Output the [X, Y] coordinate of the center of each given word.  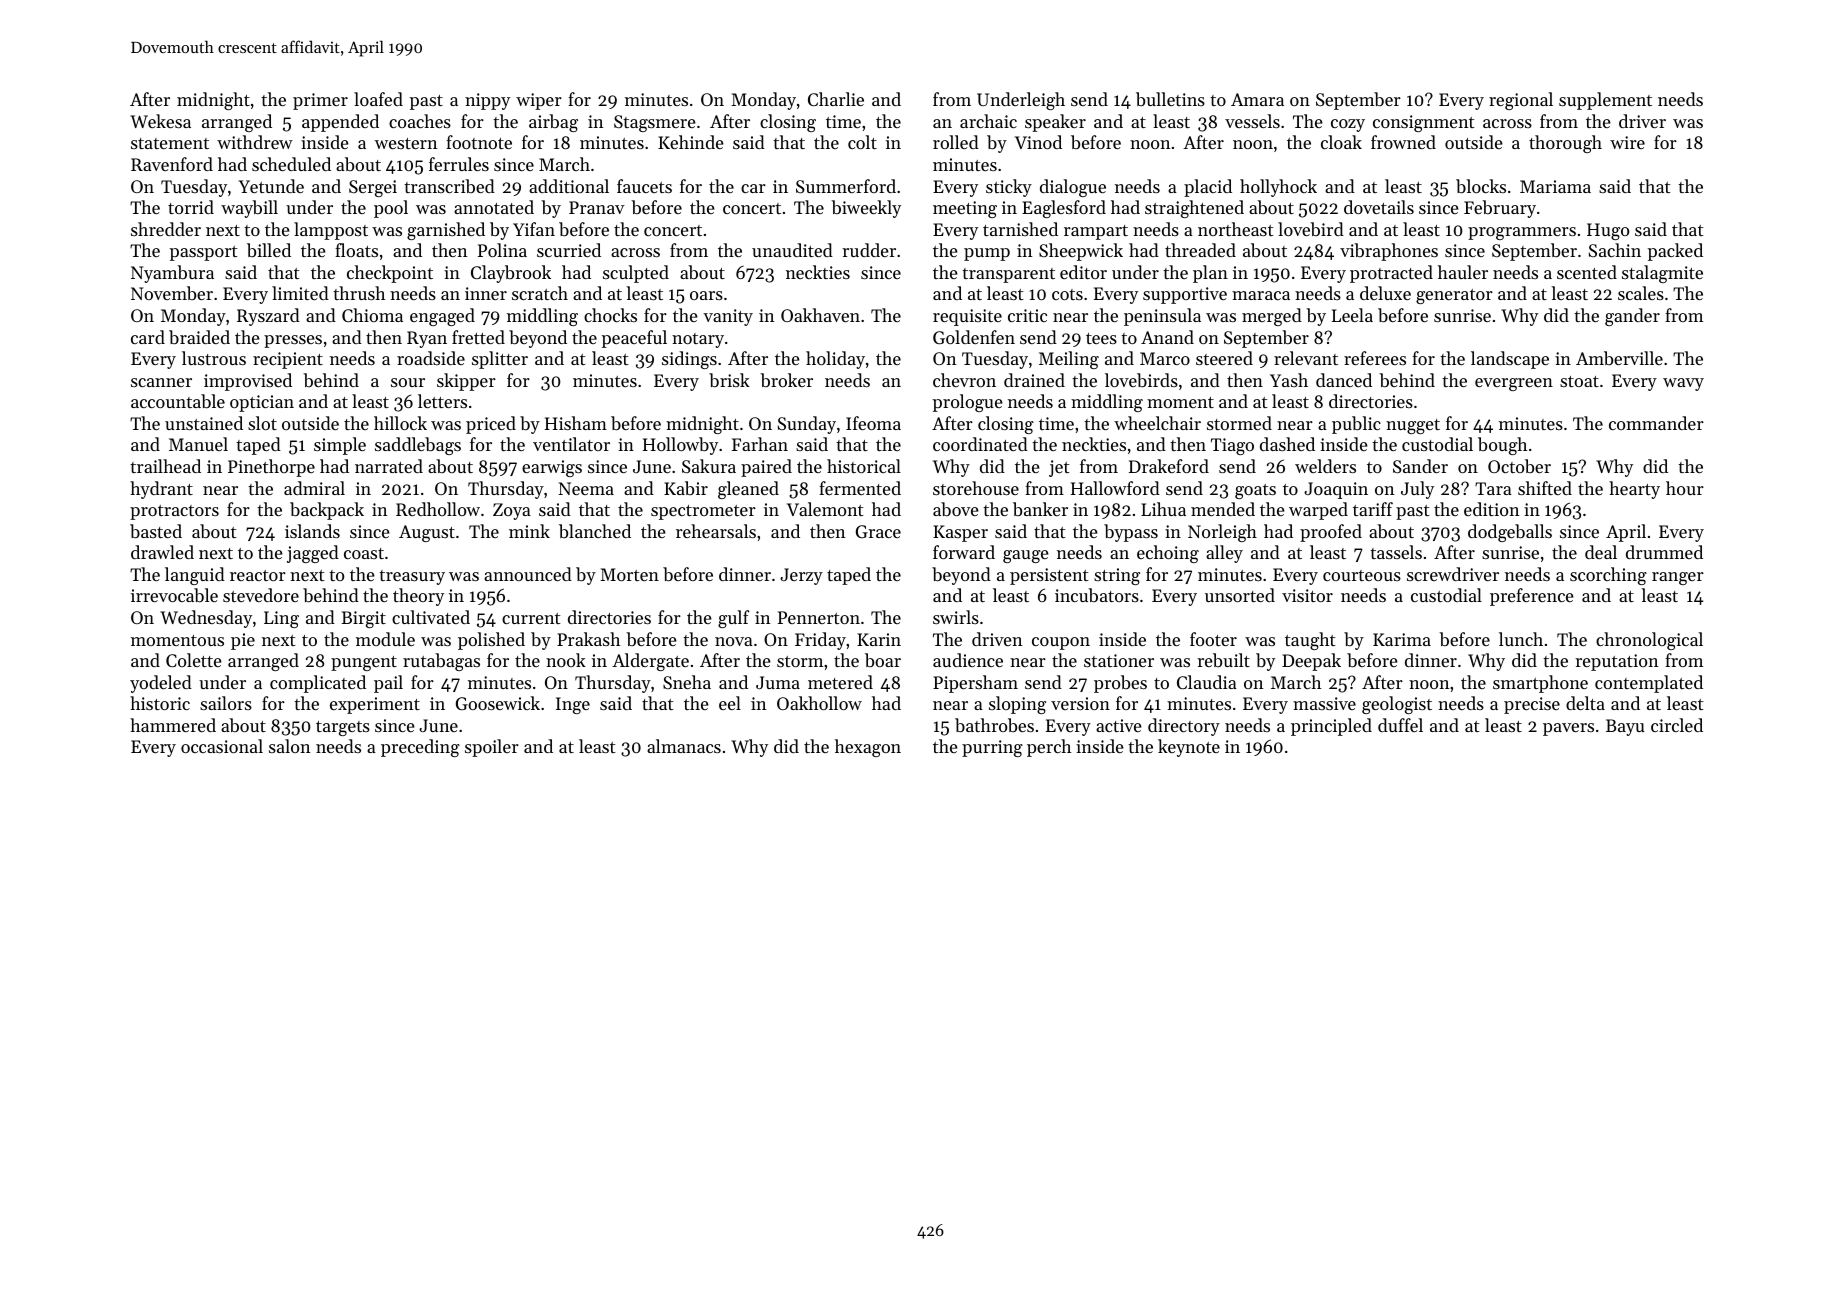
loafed [378, 99]
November [172, 293]
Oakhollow [819, 703]
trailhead [165, 466]
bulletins [1170, 99]
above [956, 509]
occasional [222, 746]
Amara [1257, 99]
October [1519, 466]
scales [1641, 293]
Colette [194, 660]
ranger [1678, 578]
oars [706, 295]
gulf [734, 619]
